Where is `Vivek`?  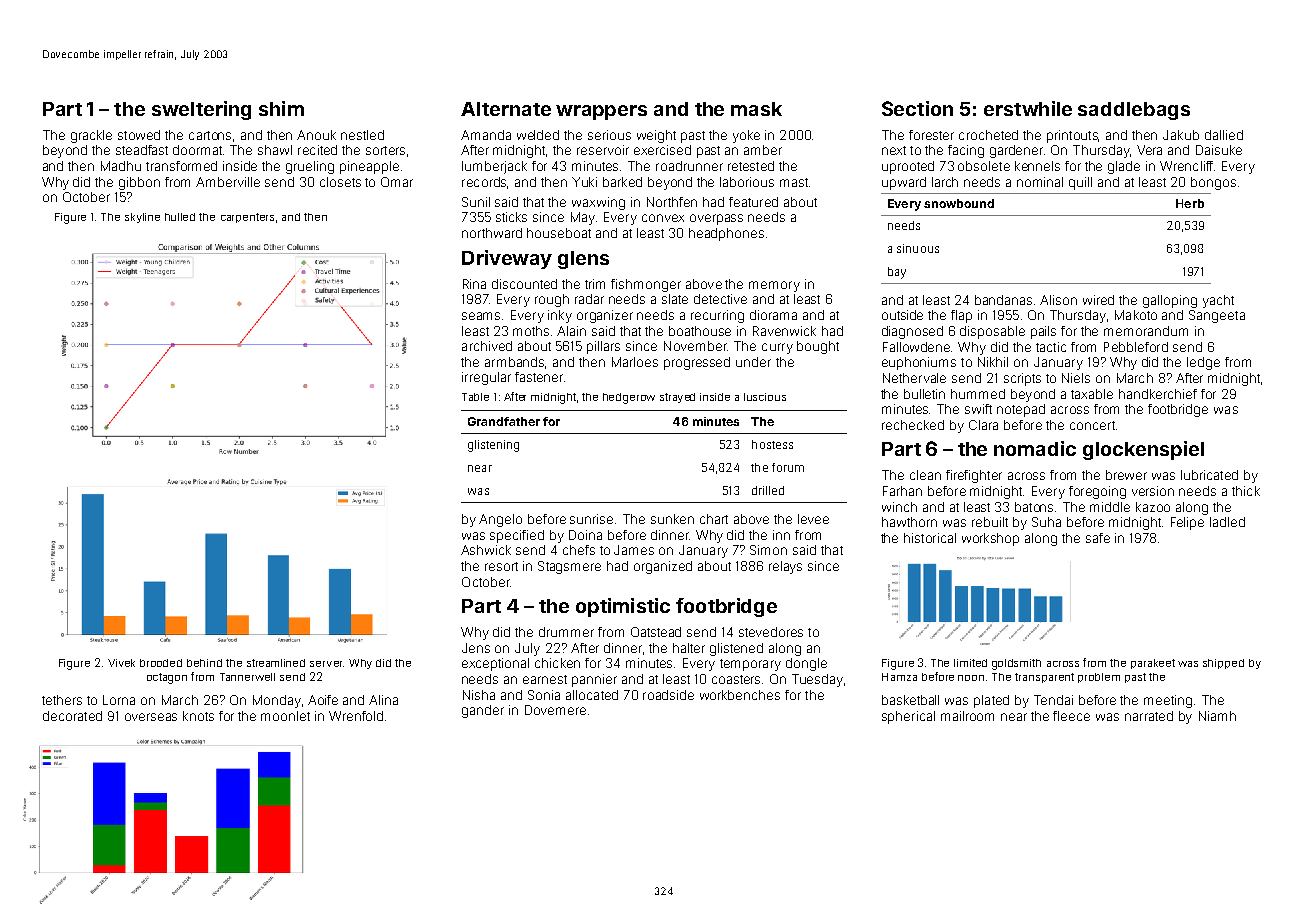 Vivek is located at coordinates (121, 663).
